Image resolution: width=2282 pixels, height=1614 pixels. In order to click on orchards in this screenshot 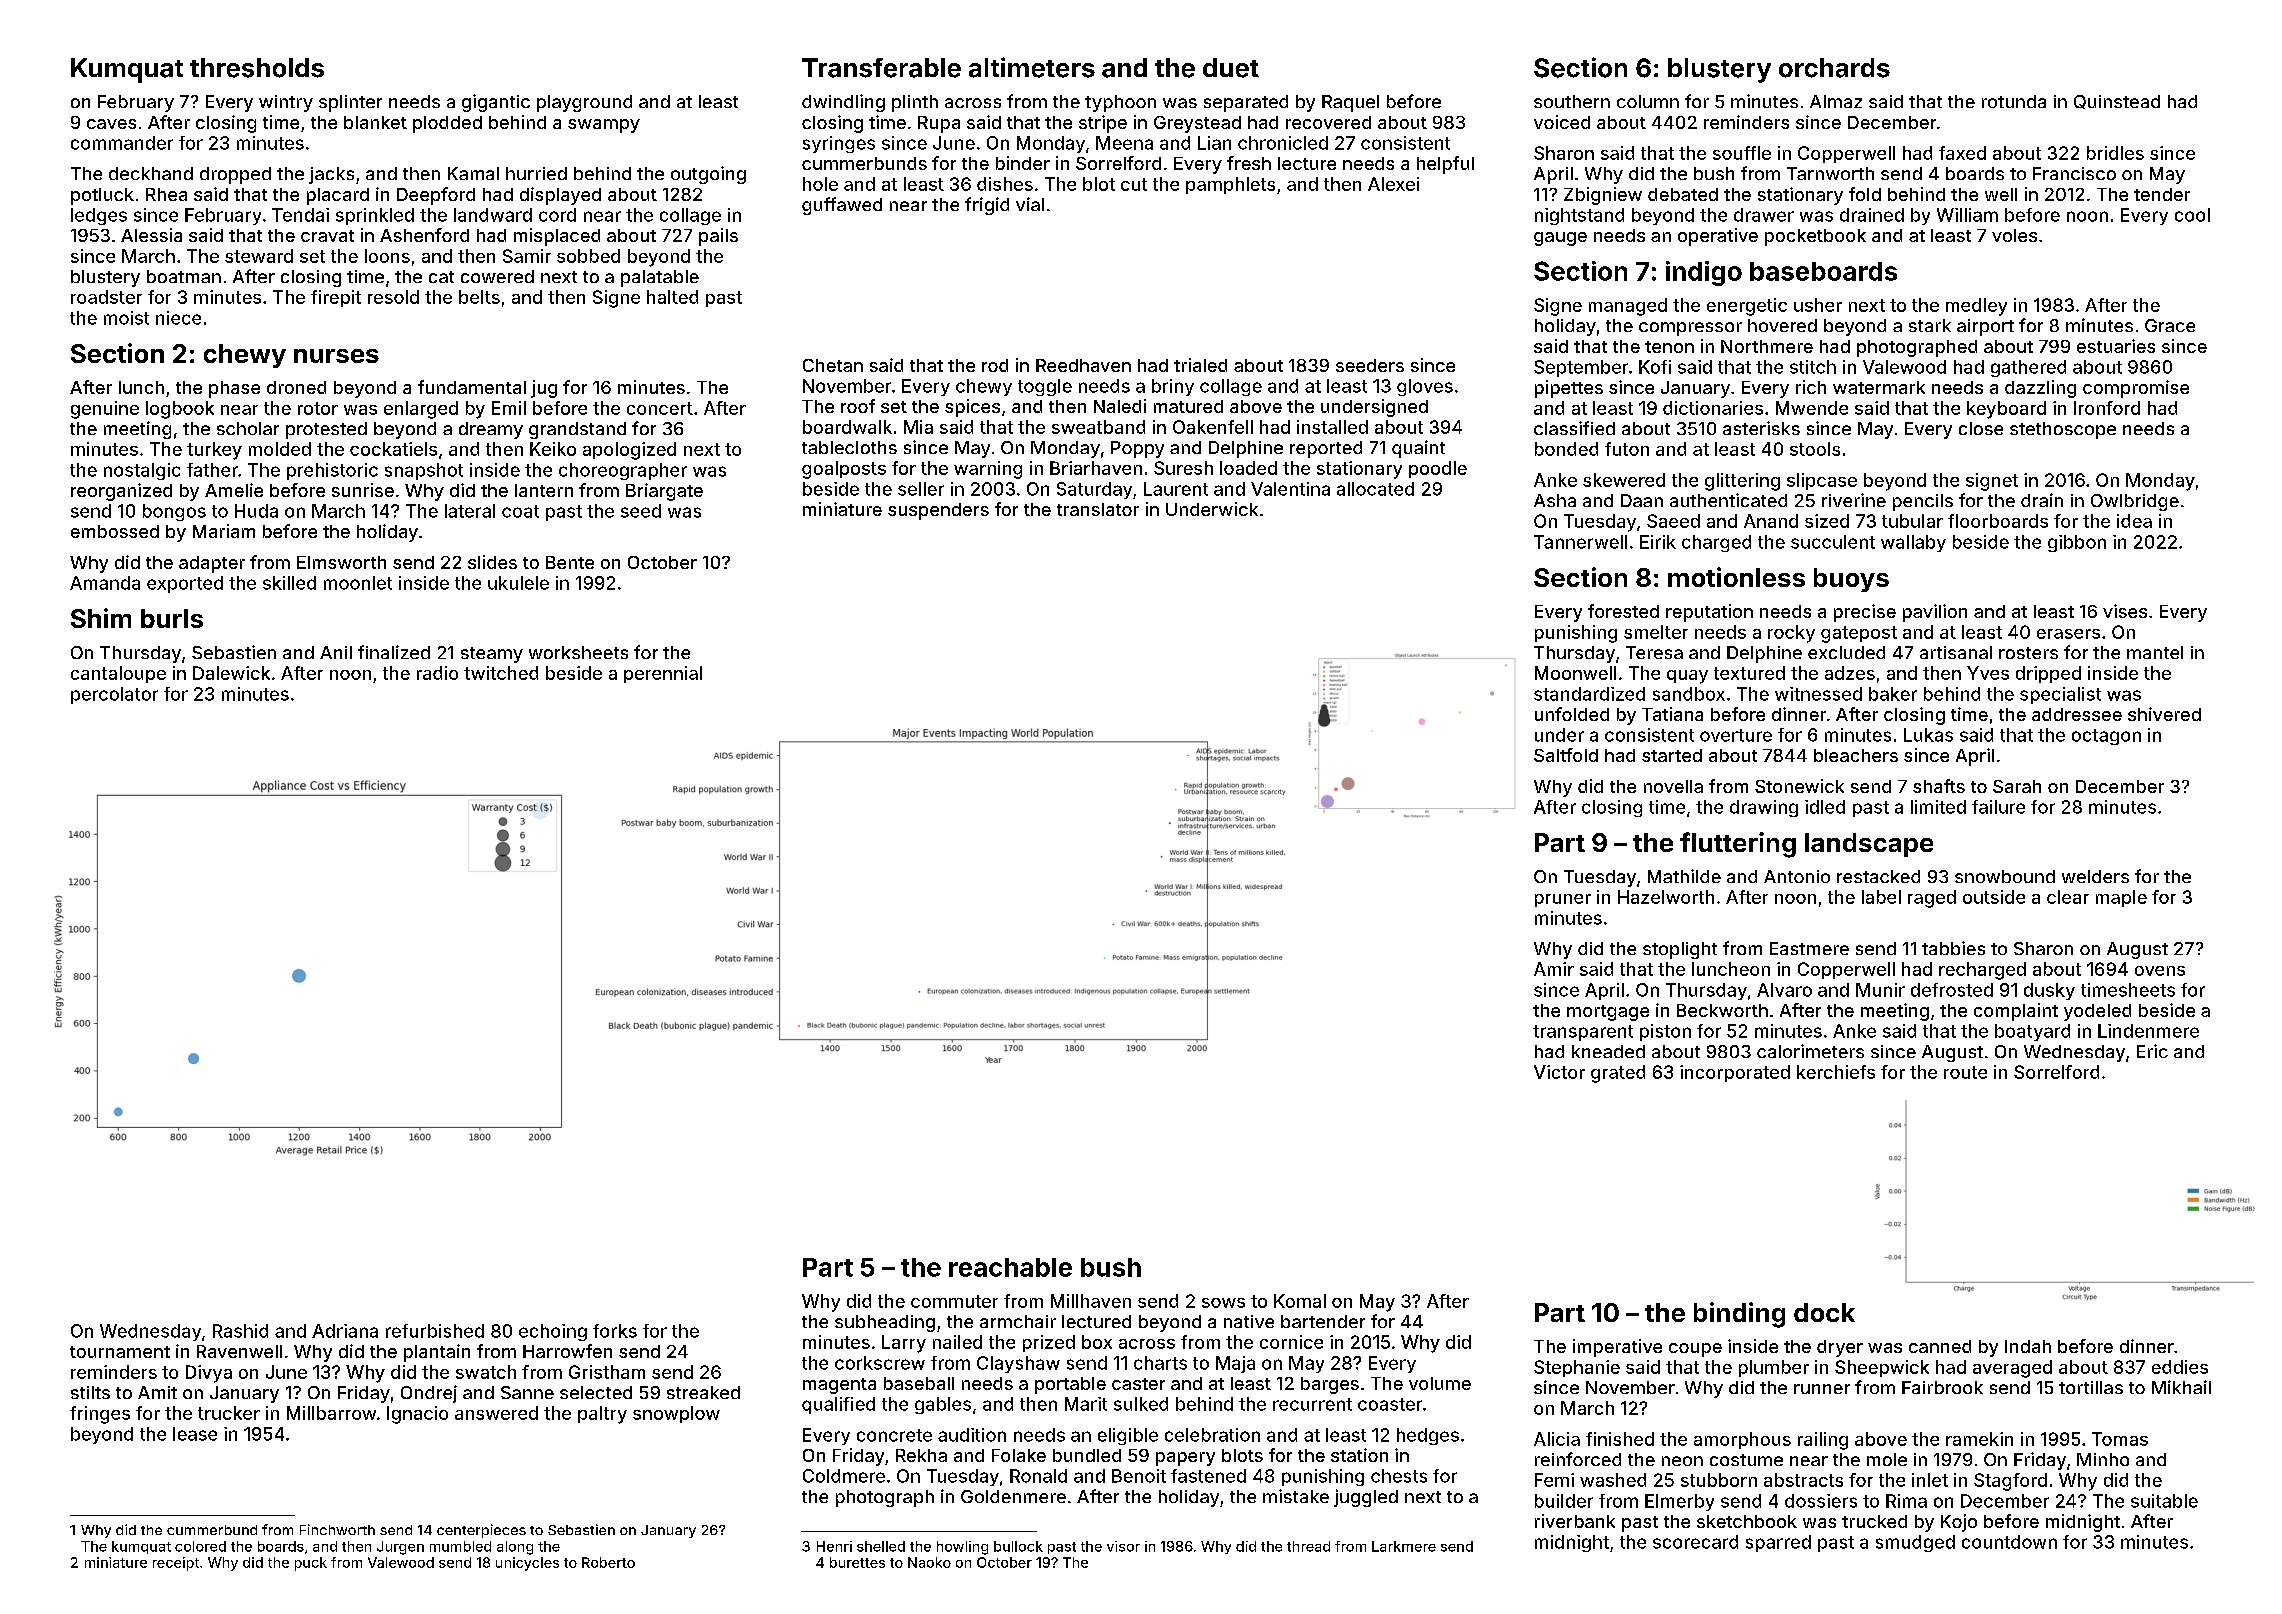, I will do `click(1834, 68)`.
